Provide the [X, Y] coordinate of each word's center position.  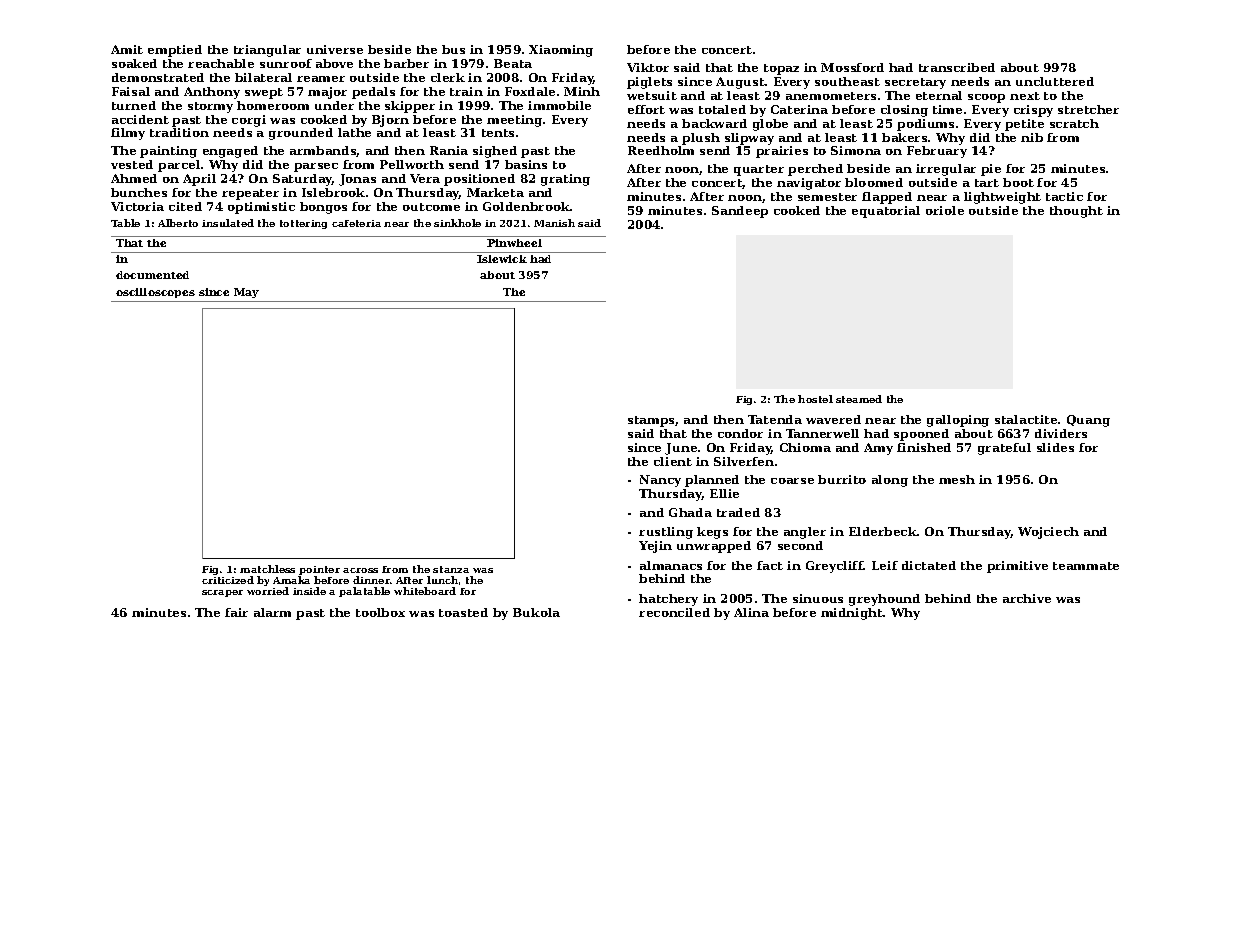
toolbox [380, 612]
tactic [1064, 196]
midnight [852, 614]
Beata [513, 63]
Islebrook [333, 192]
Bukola [536, 612]
